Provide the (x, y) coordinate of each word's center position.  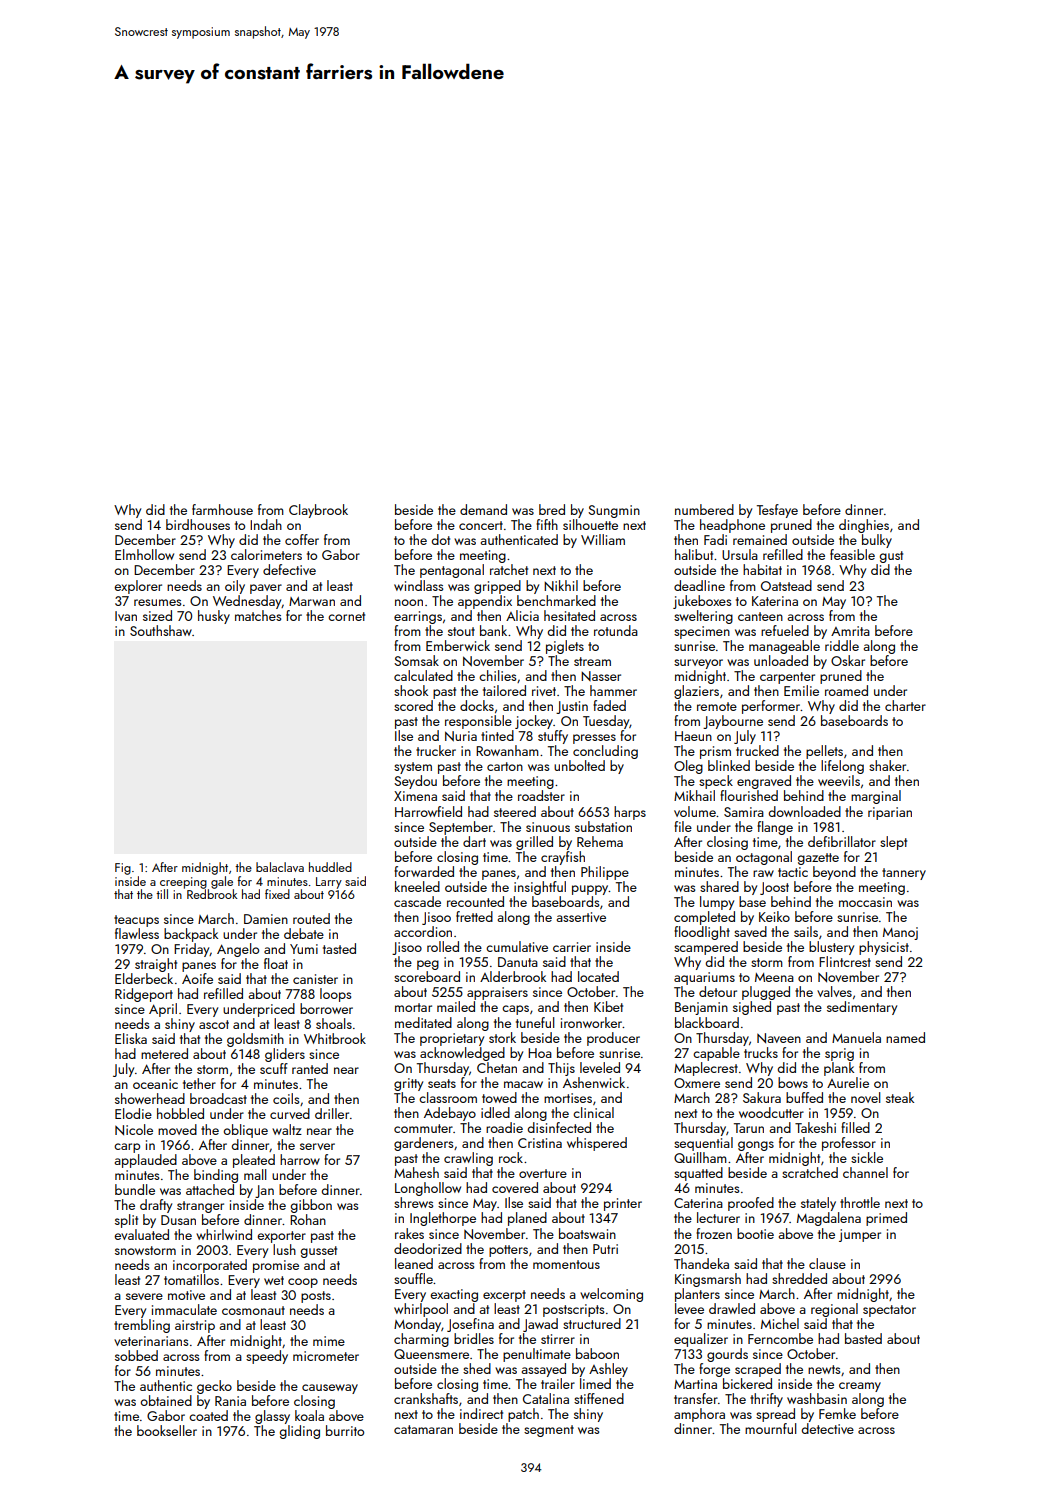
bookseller (167, 1430)
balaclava (280, 867)
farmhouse (222, 509)
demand (483, 509)
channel (865, 1172)
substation (603, 826)
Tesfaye (777, 511)
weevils (839, 780)
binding (216, 1176)
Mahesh (416, 1172)
